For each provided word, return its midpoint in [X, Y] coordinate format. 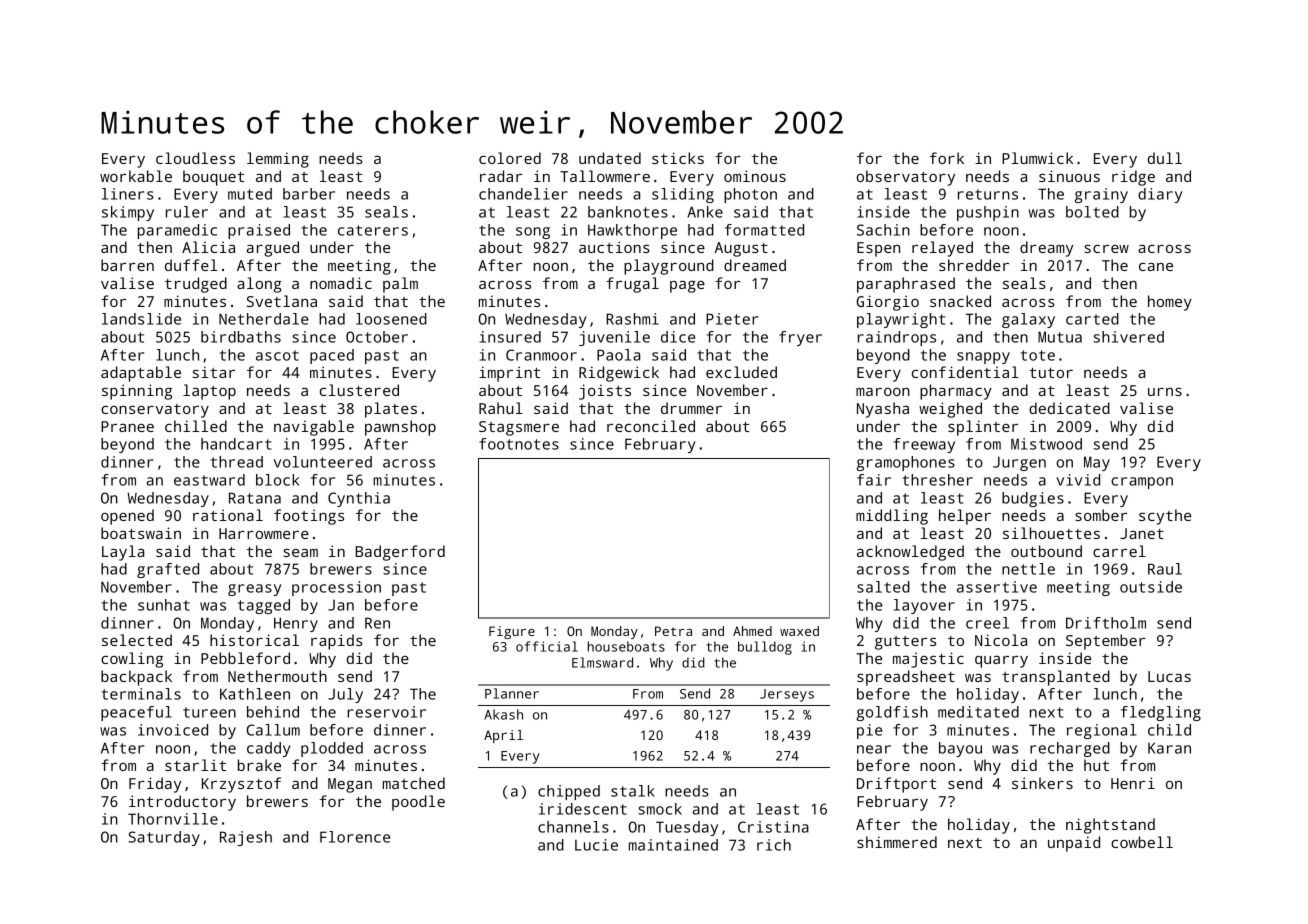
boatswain [141, 533]
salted [883, 587]
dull [1165, 158]
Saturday [164, 838]
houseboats [626, 646]
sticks [678, 158]
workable [136, 176]
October [377, 337]
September [1106, 642]
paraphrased [906, 285]
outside [1151, 587]
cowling [132, 660]
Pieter [732, 319]
